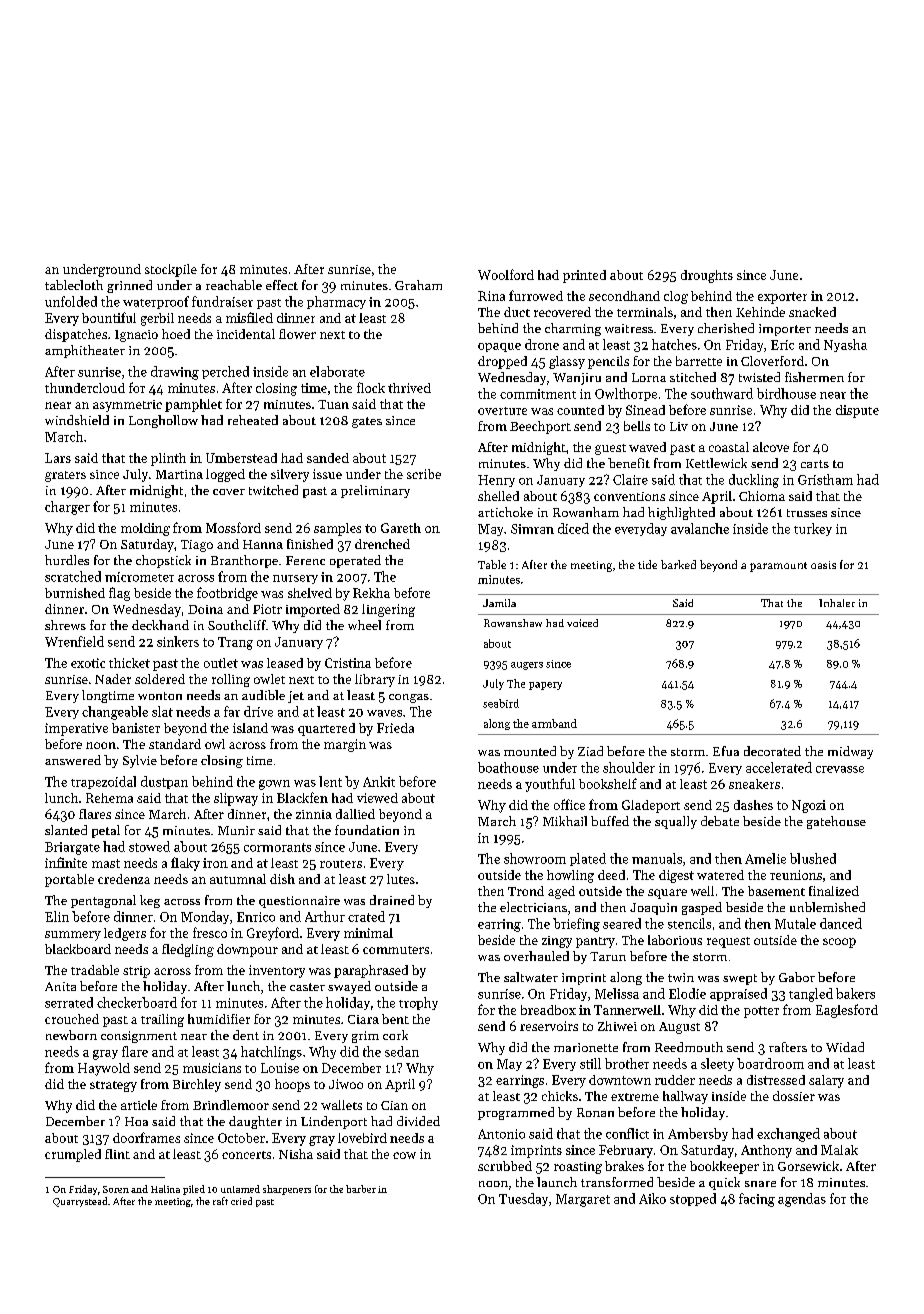 The image size is (924, 1314). What do you see at coordinates (622, 923) in the screenshot?
I see `seared` at bounding box center [622, 923].
